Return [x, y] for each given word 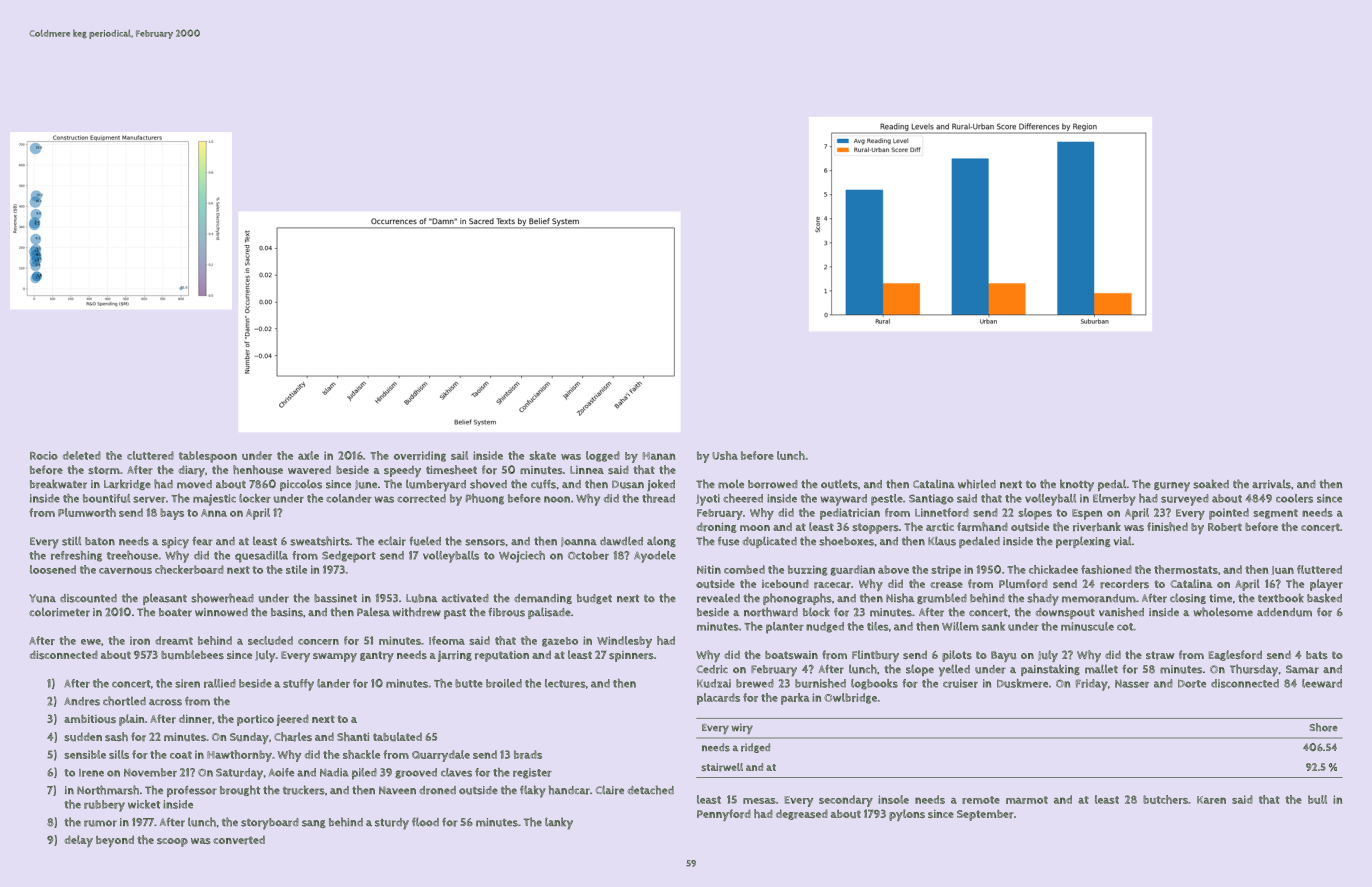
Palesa [373, 612]
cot [1125, 627]
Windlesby [624, 642]
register [532, 773]
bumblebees [192, 654]
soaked [1211, 484]
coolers [1294, 498]
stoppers [875, 528]
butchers [1165, 799]
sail [459, 455]
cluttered [150, 455]
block [816, 612]
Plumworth [87, 512]
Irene [91, 773]
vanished [1121, 612]
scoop [172, 842]
